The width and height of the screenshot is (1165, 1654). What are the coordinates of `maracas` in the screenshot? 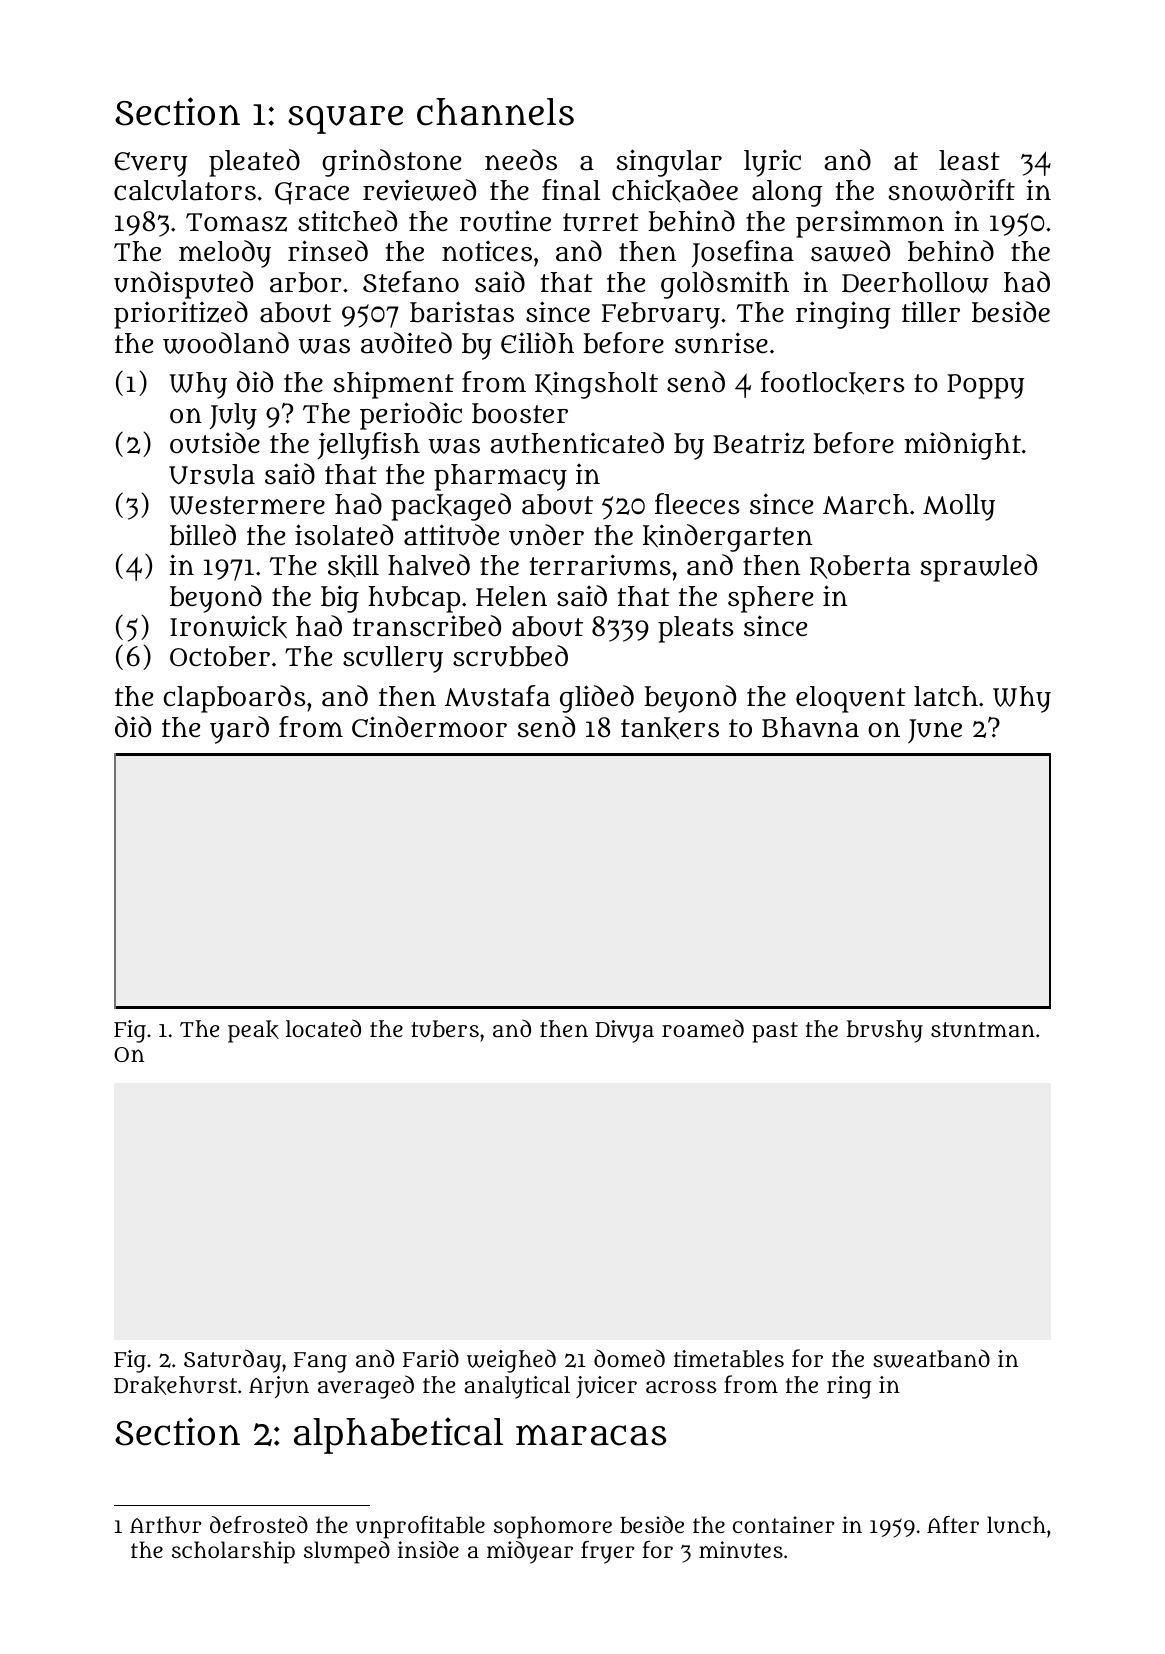 It's located at (591, 1435).
